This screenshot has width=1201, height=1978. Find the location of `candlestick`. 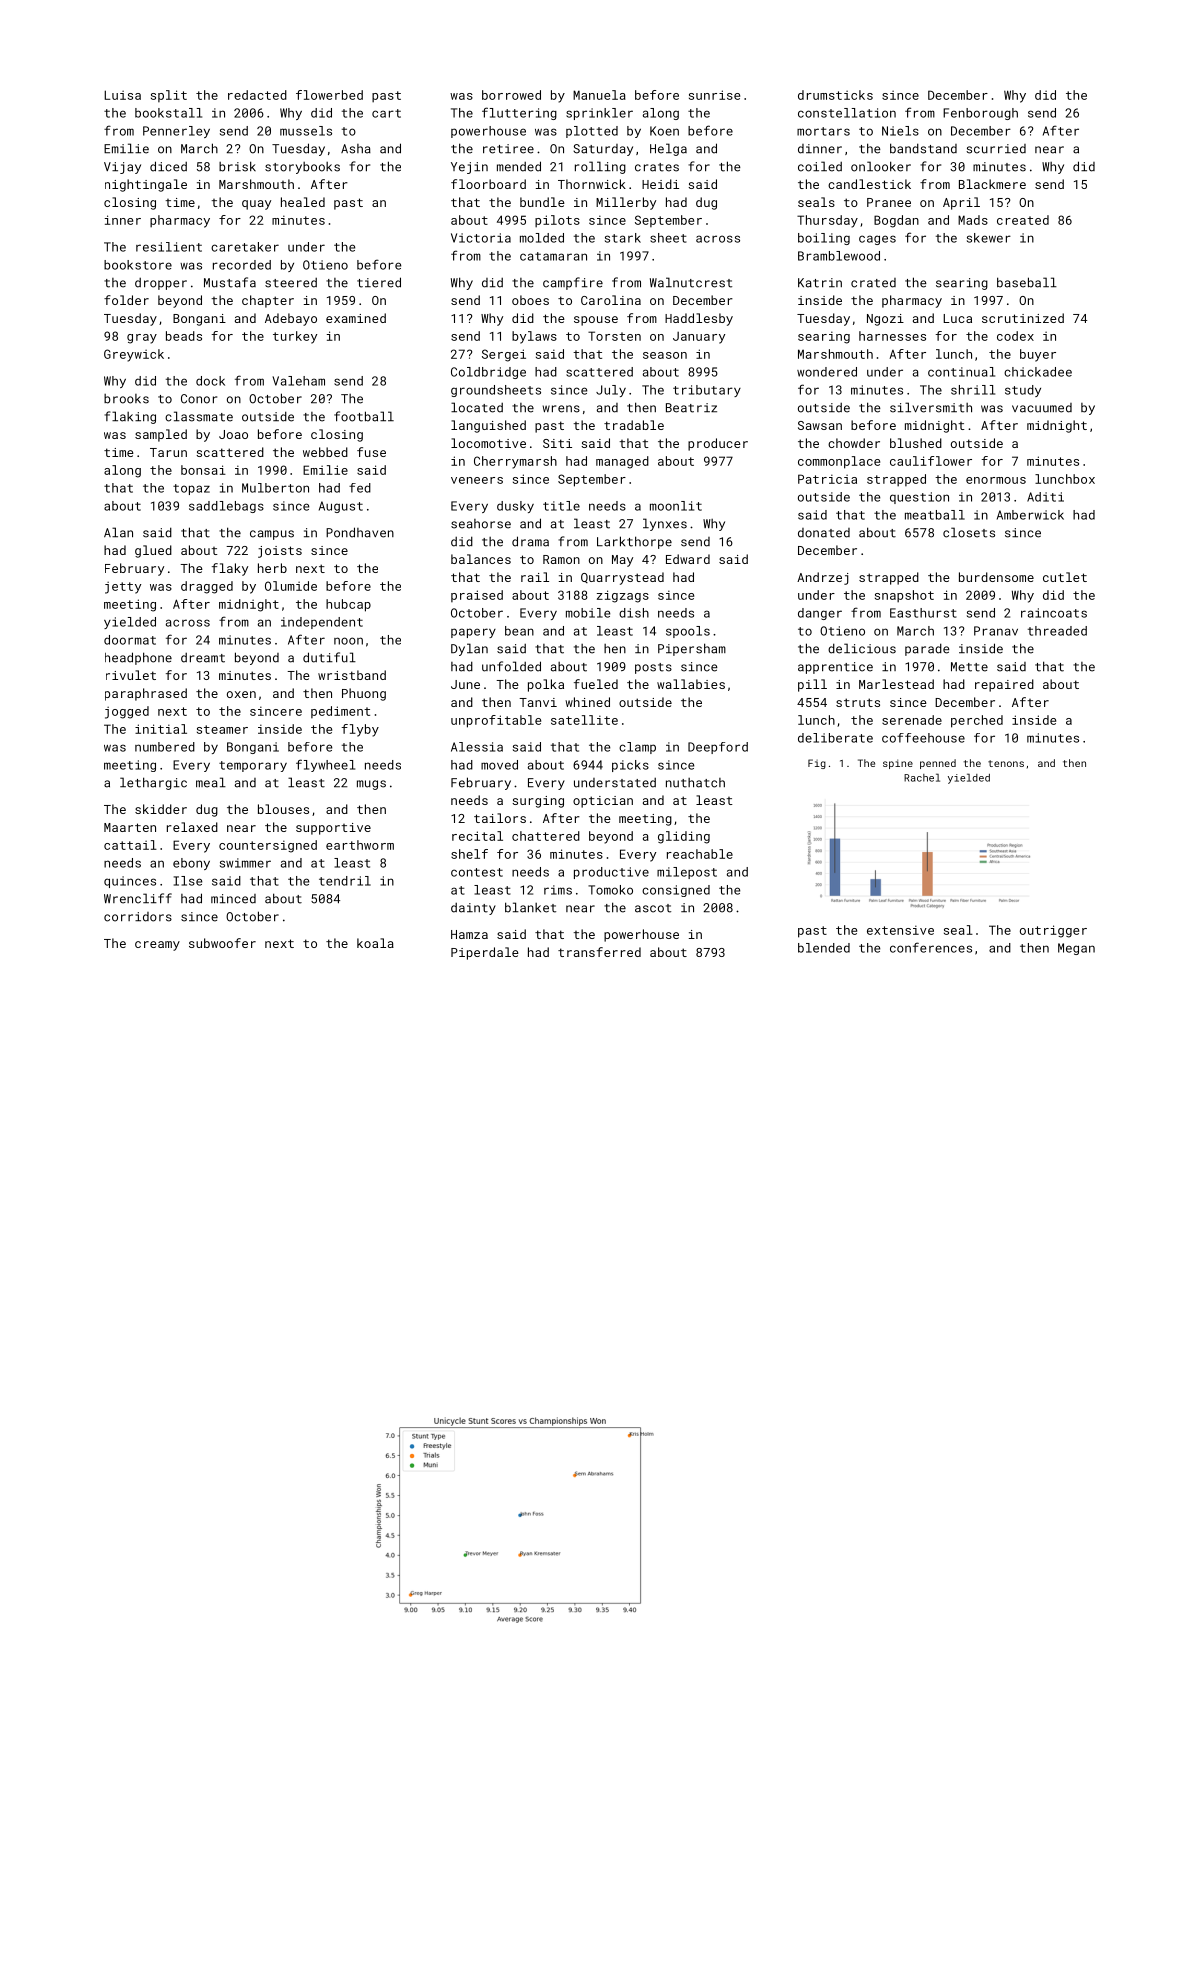

candlestick is located at coordinates (869, 184).
